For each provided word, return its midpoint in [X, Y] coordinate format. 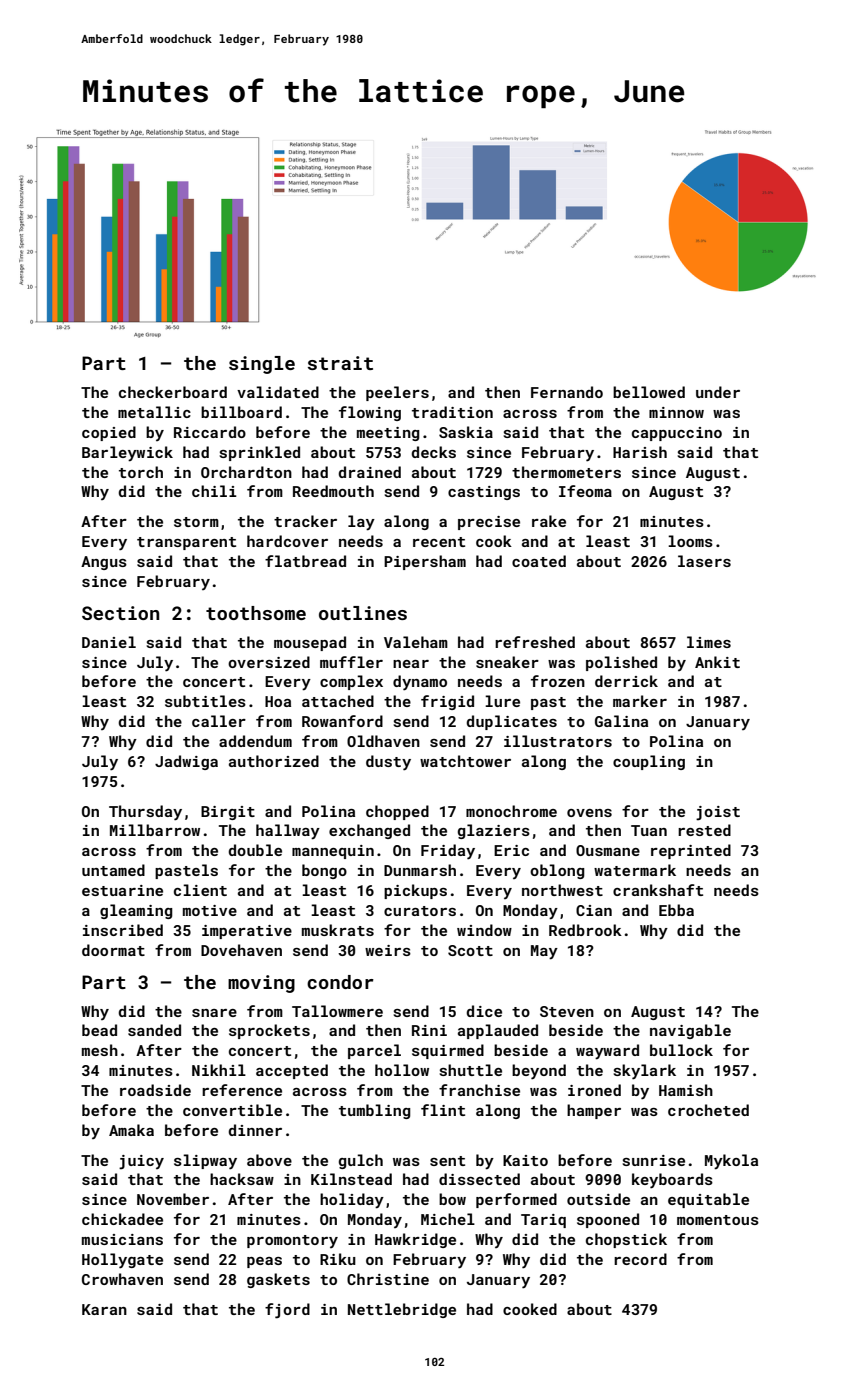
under [718, 392]
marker [640, 701]
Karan [104, 1309]
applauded [498, 1031]
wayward [607, 1052]
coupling [649, 762]
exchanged [369, 831]
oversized [269, 662]
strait [340, 363]
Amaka [131, 1130]
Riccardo [210, 432]
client [200, 890]
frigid [447, 702]
